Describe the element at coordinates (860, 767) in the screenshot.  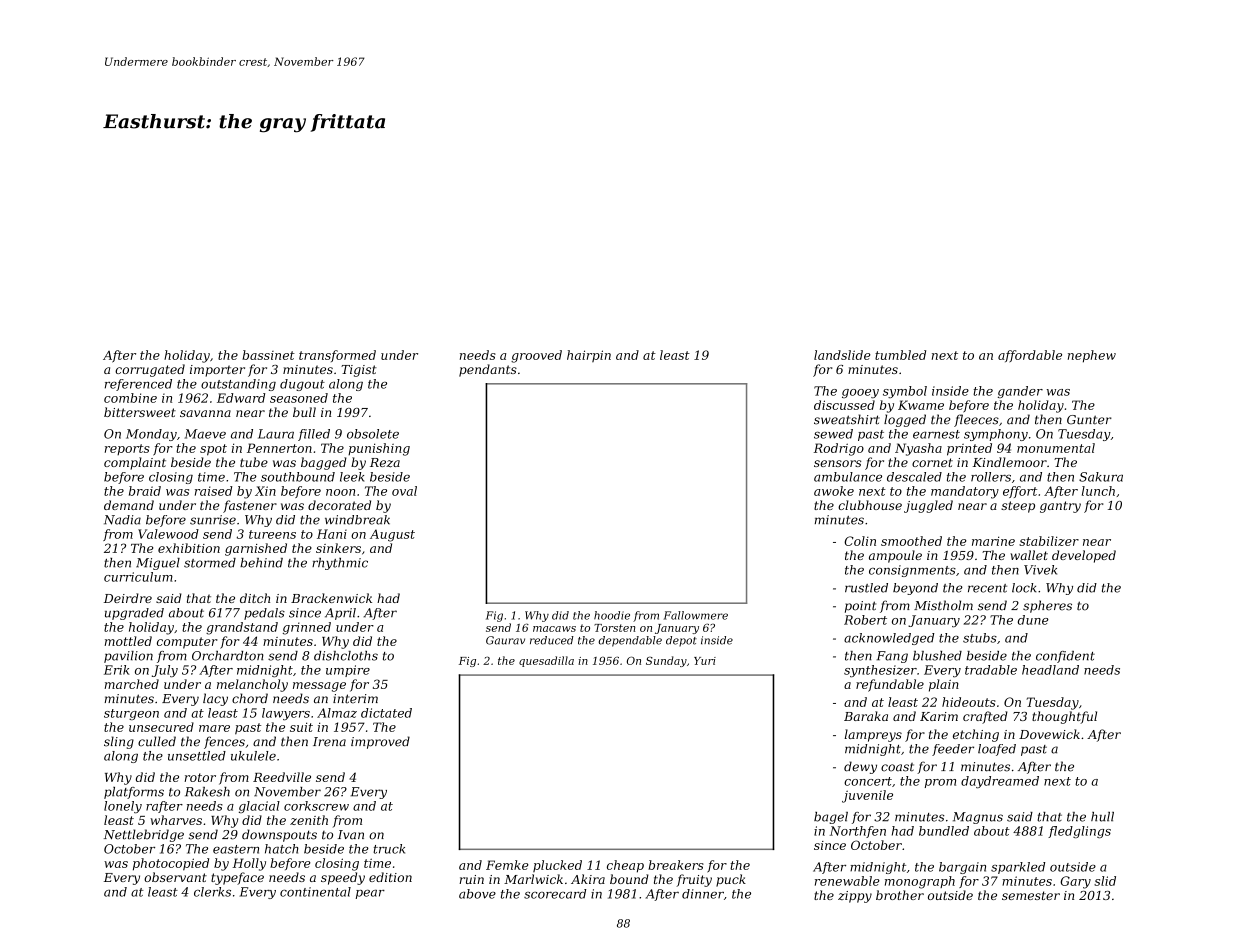
I see `dewy` at that location.
